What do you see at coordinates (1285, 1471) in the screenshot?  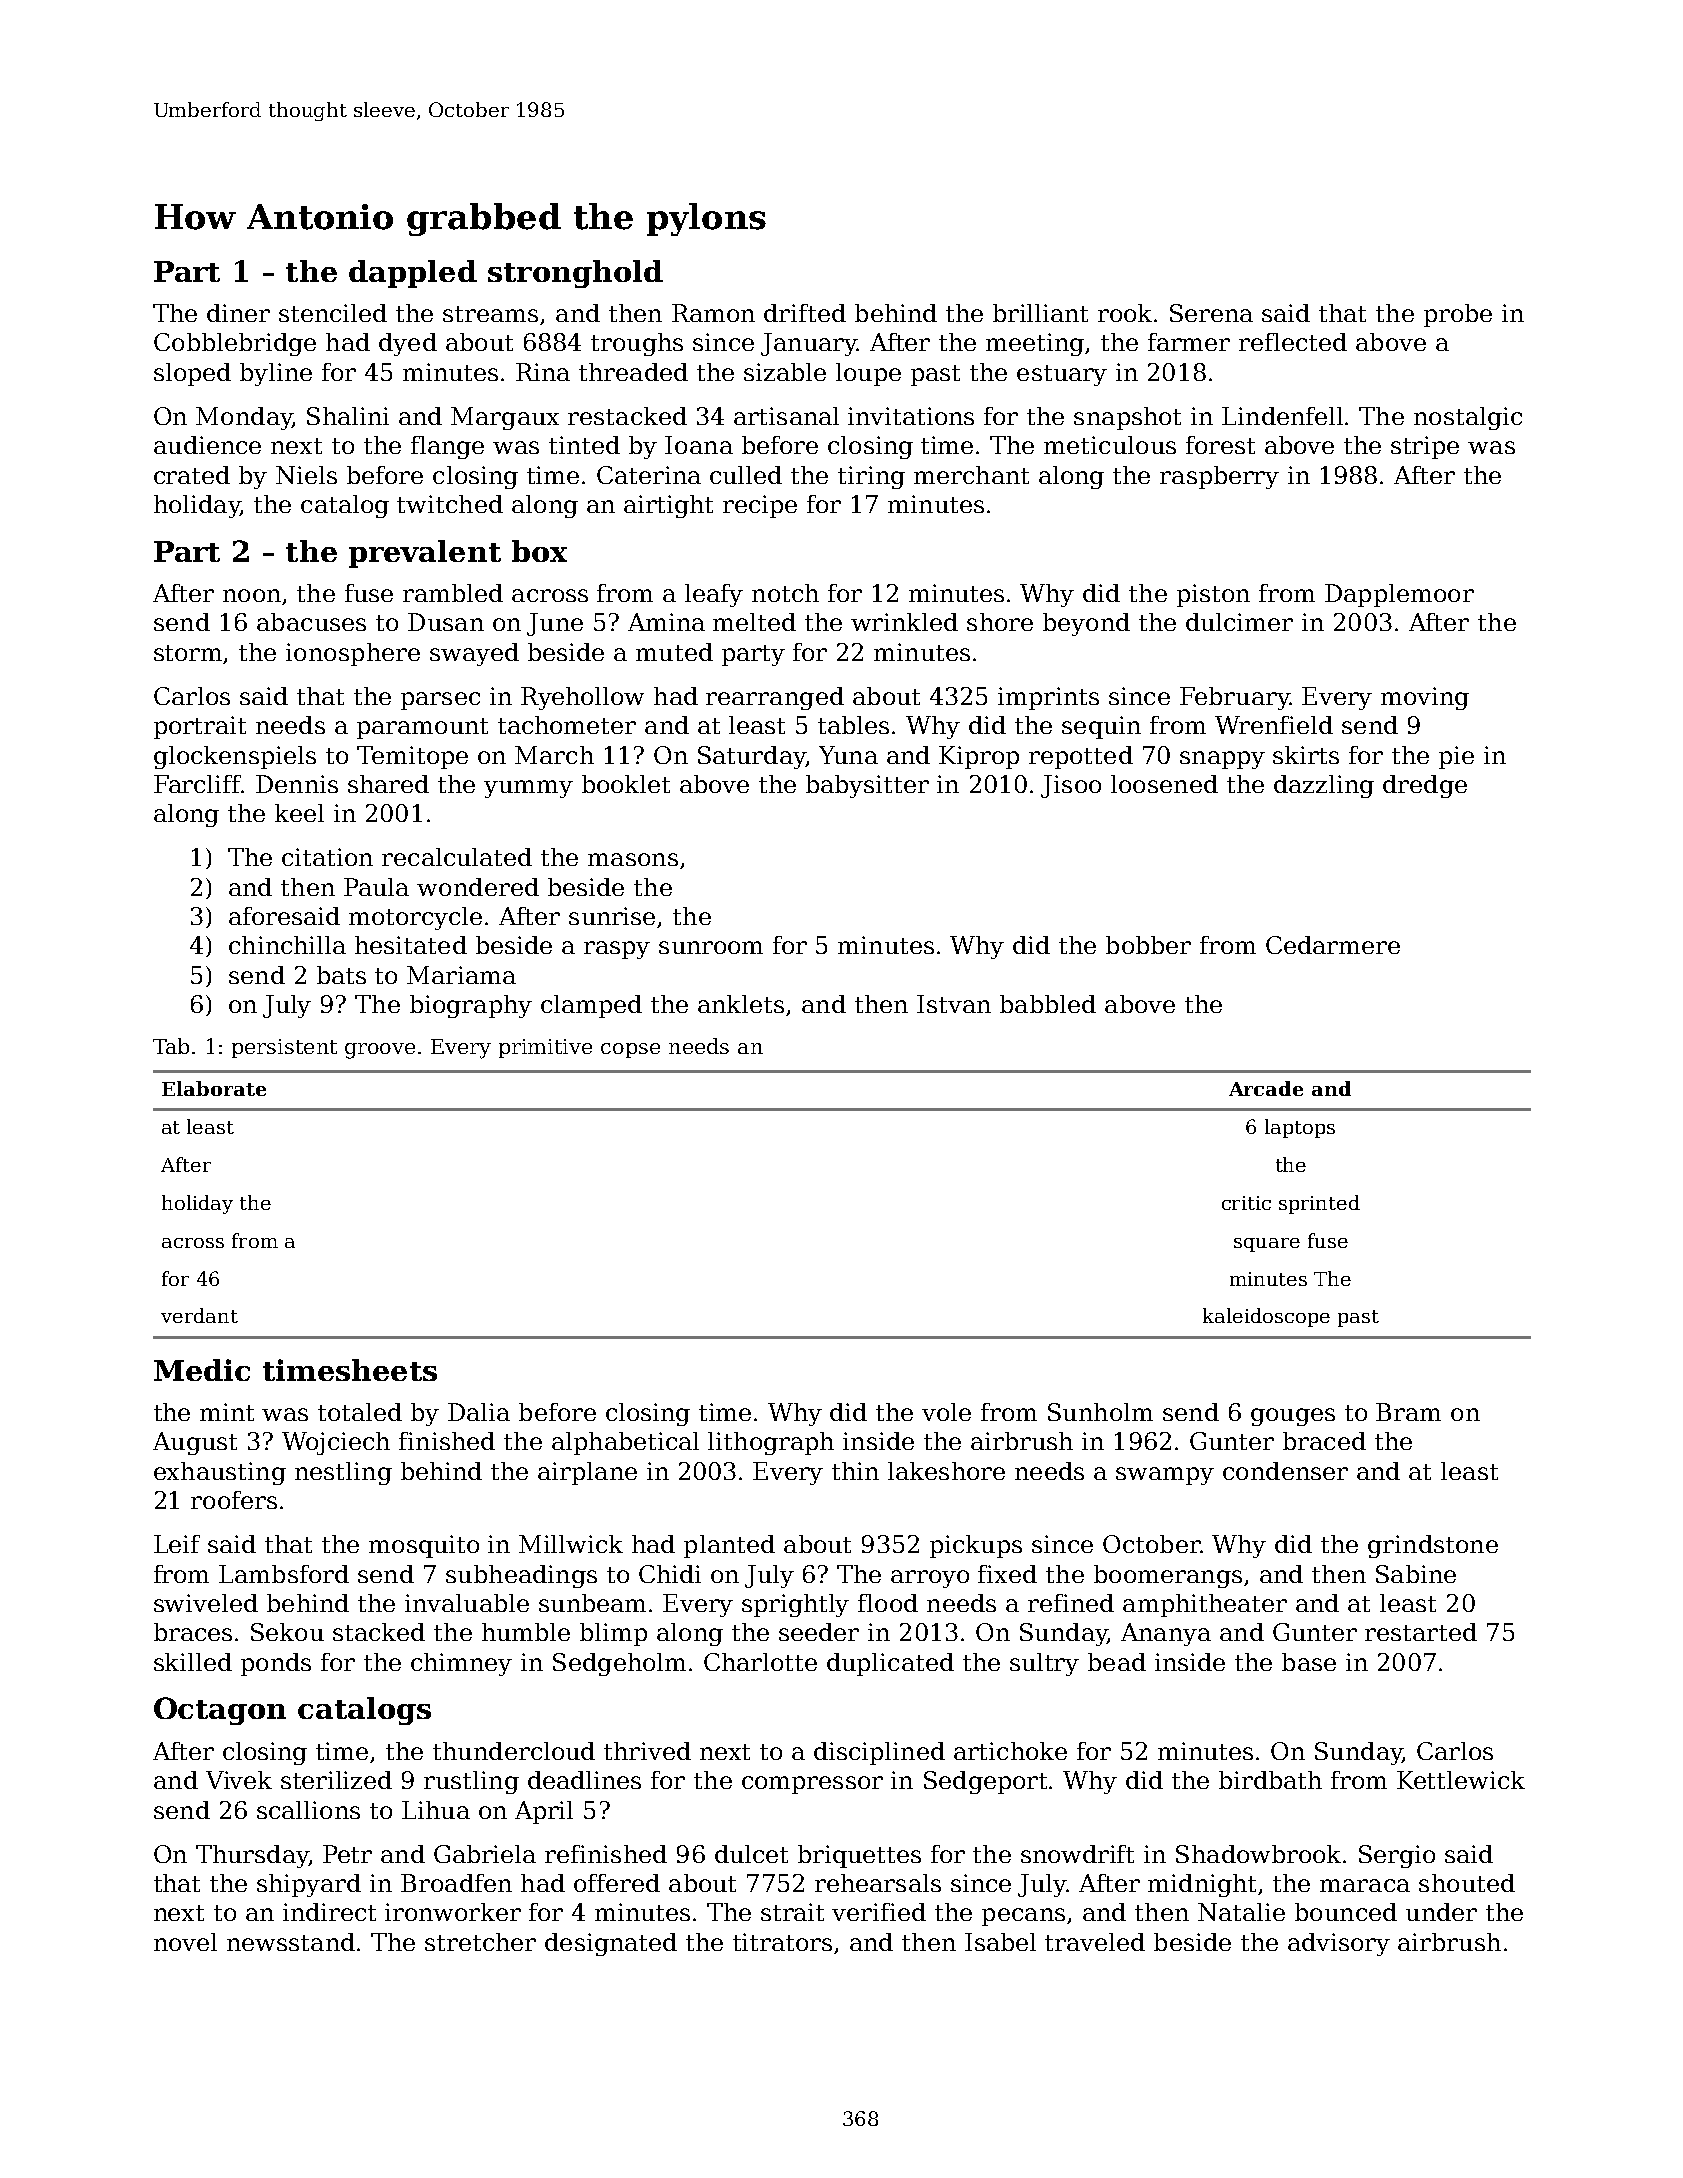 I see `condenser` at bounding box center [1285, 1471].
